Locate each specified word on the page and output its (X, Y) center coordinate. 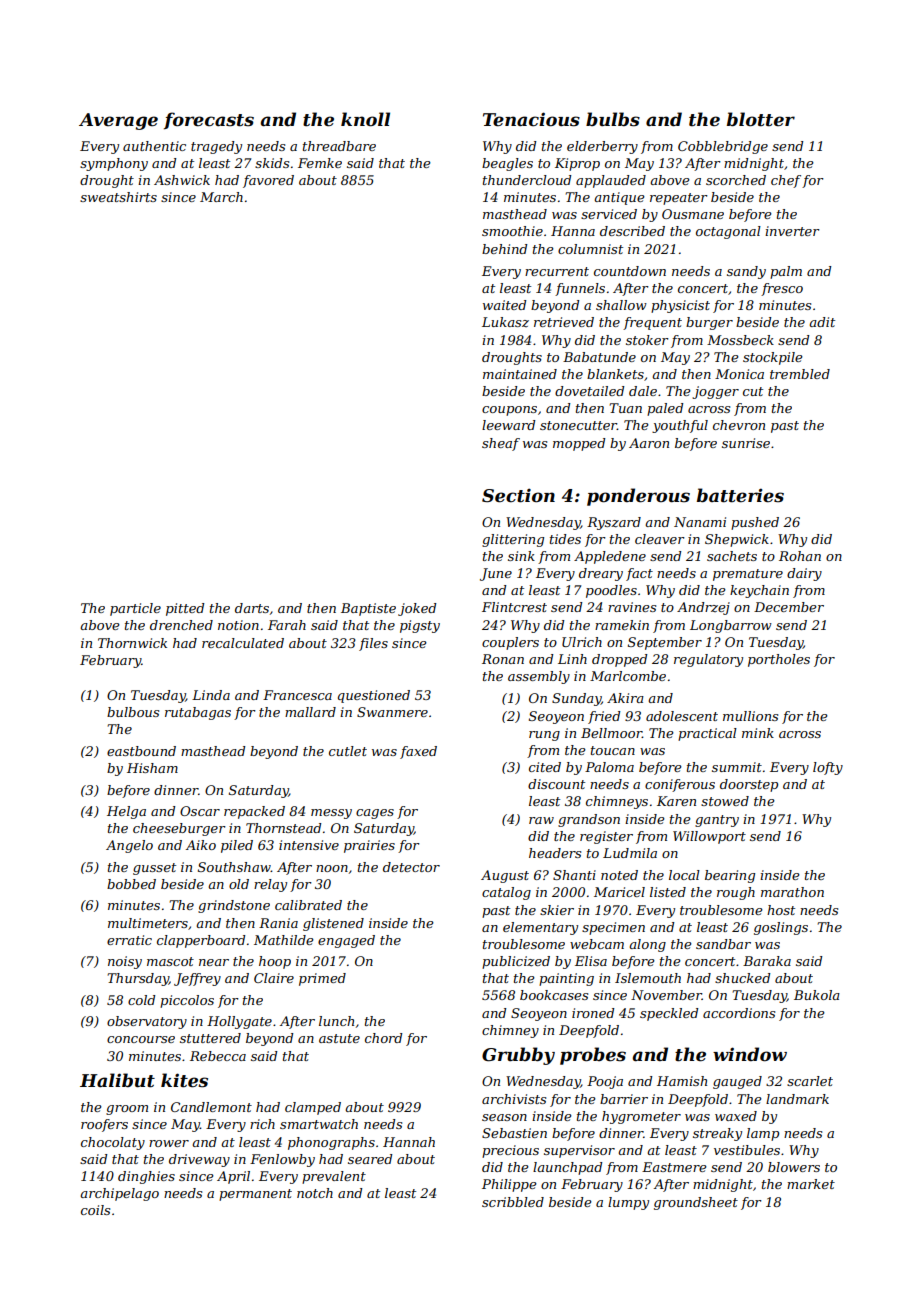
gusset (154, 869)
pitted (185, 609)
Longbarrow (731, 626)
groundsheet (696, 1203)
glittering (513, 540)
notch (315, 1193)
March (221, 197)
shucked (742, 978)
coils (95, 1210)
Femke (320, 163)
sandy (746, 272)
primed (322, 979)
